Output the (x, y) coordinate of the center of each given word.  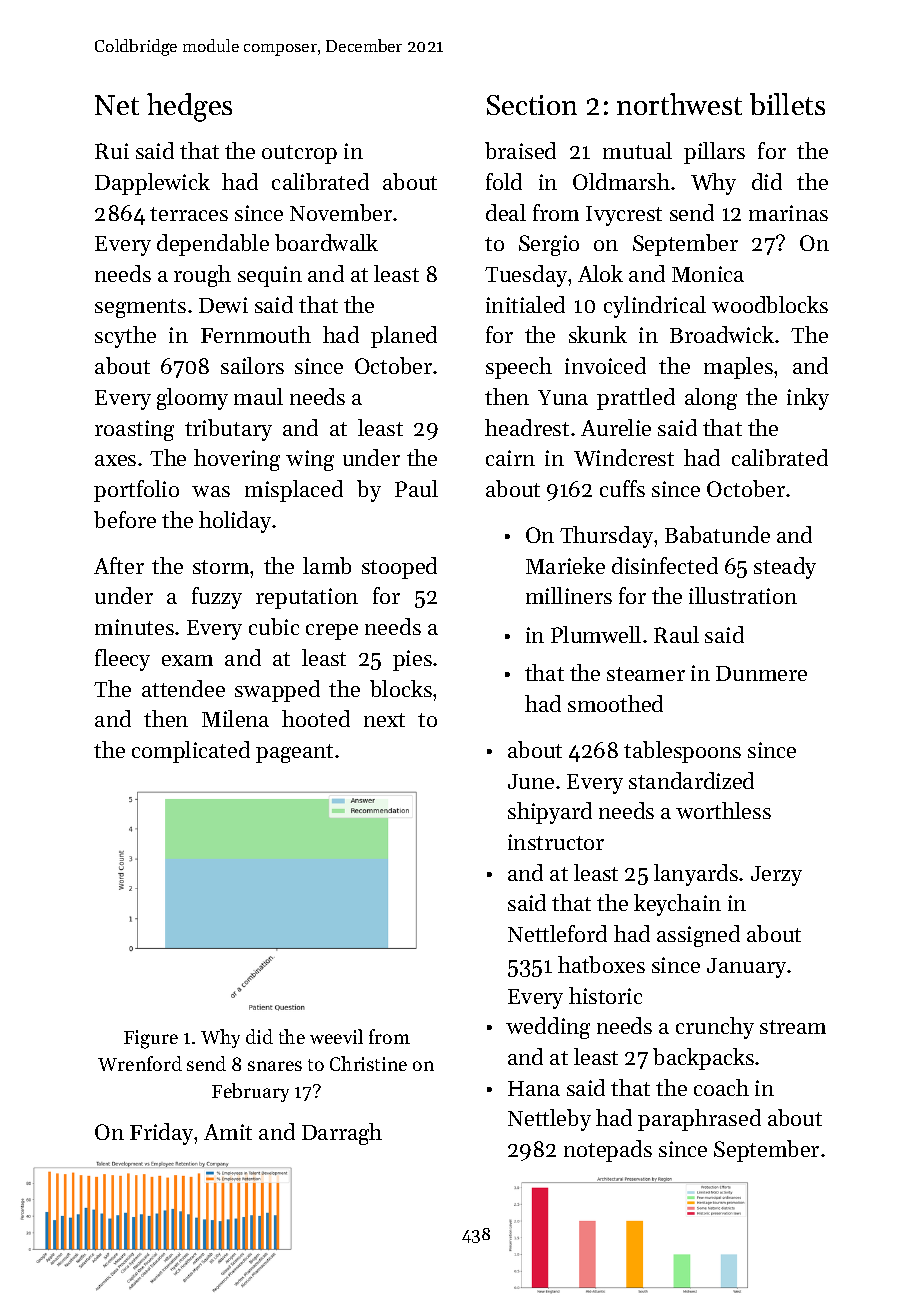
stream (793, 1027)
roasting (134, 430)
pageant (294, 753)
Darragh (342, 1134)
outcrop (299, 154)
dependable (213, 245)
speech (519, 368)
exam (187, 660)
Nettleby (549, 1120)
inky (808, 399)
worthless (723, 810)
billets (787, 104)
